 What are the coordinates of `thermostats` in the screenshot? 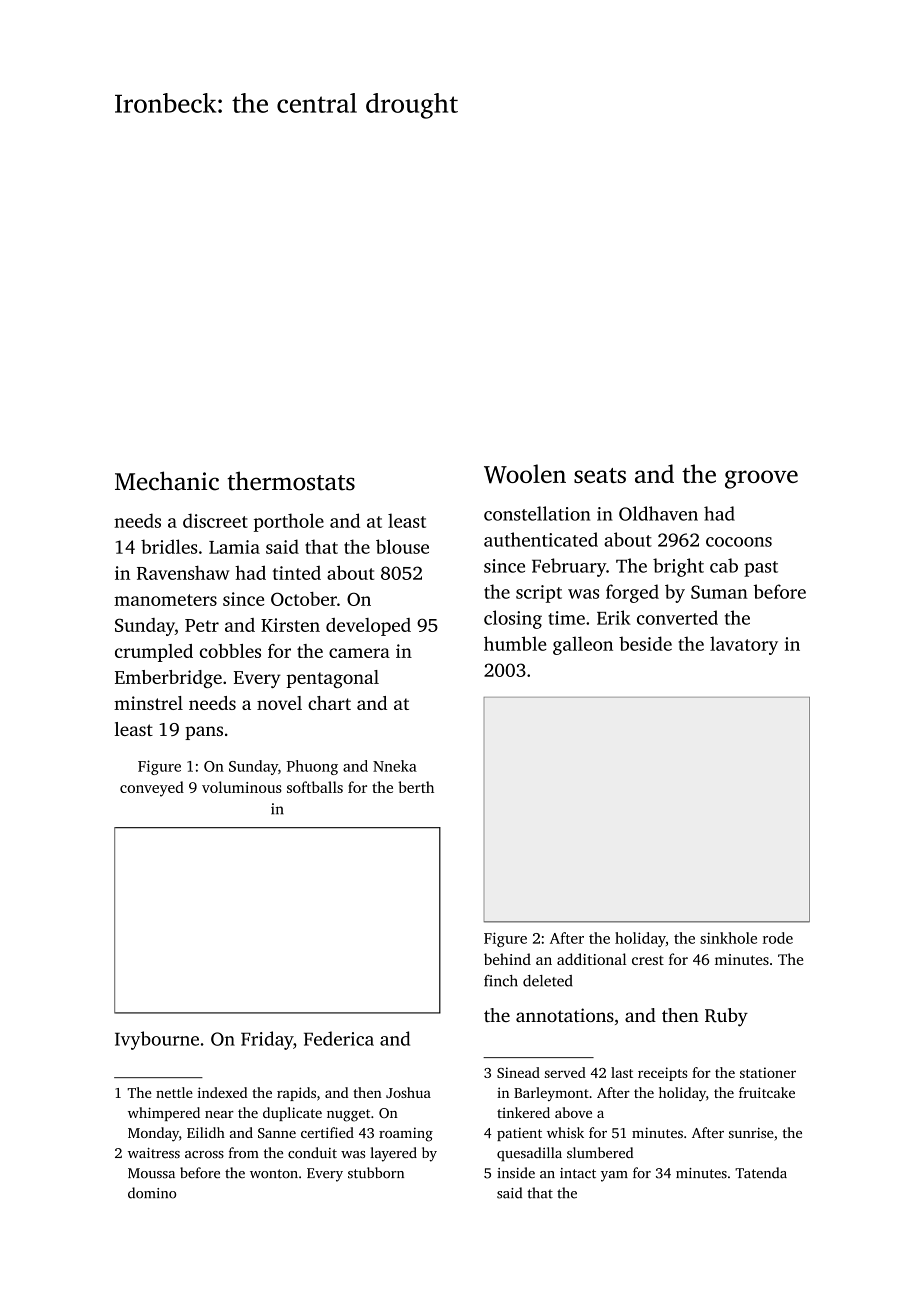 It's located at (291, 481).
